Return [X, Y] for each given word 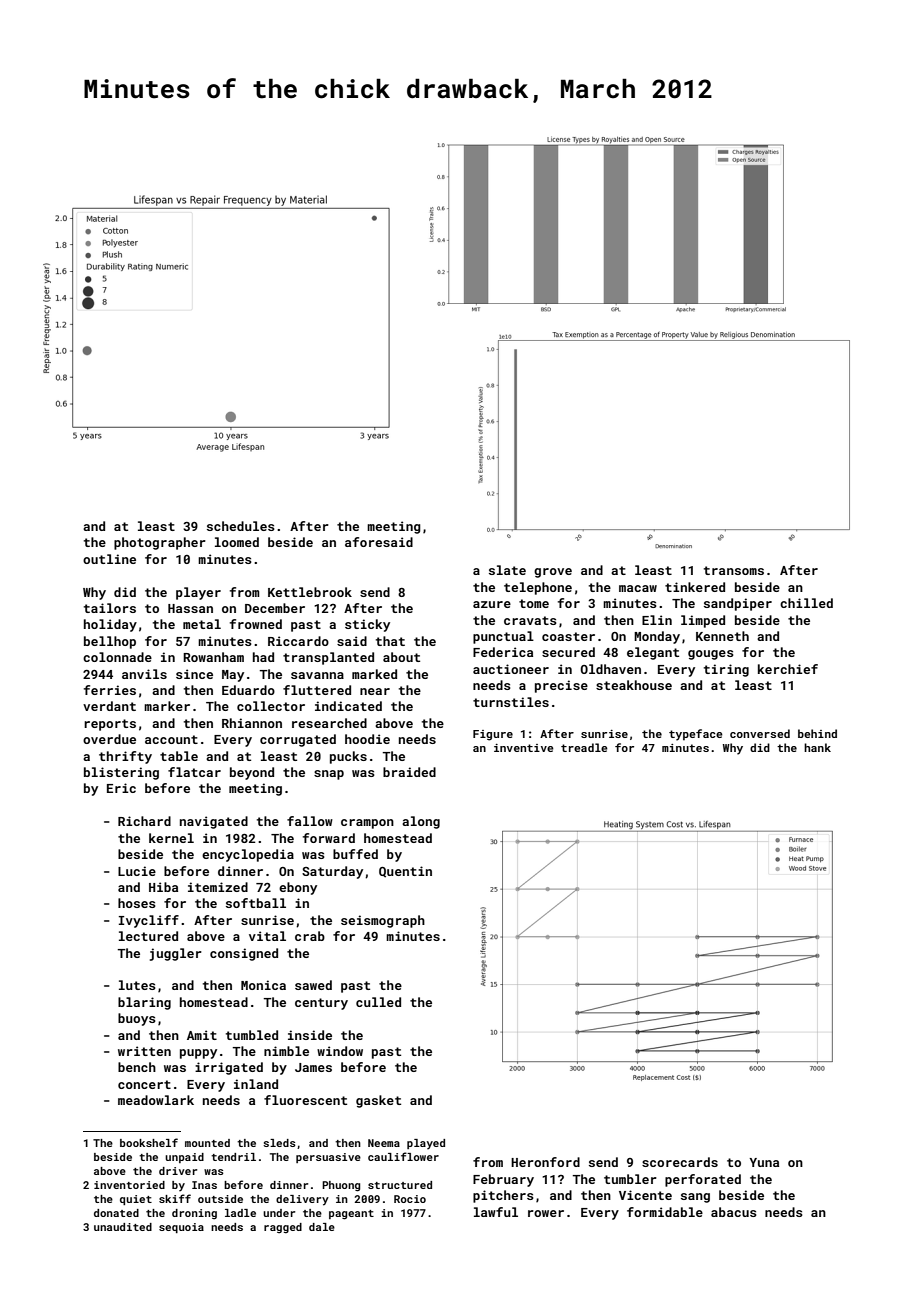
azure [492, 604]
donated [116, 1213]
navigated [214, 822]
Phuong [341, 1186]
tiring [726, 670]
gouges [711, 655]
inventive [524, 748]
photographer [160, 543]
